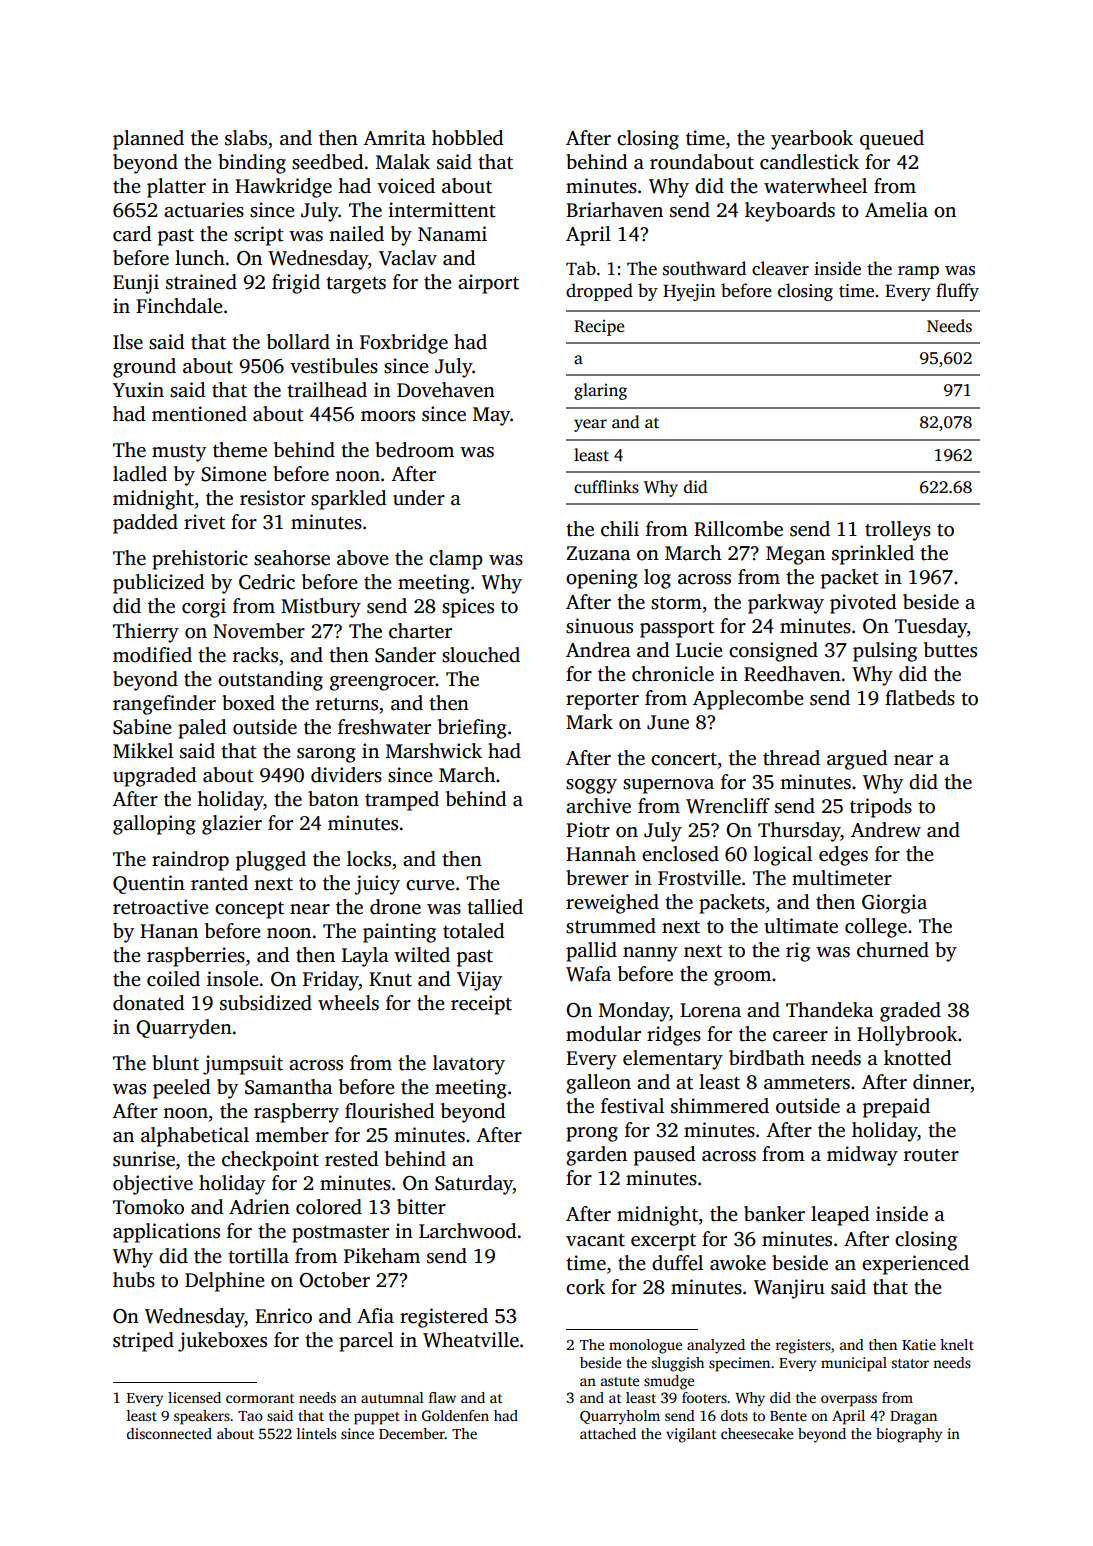  Describe the element at coordinates (232, 825) in the screenshot. I see `glazier` at that location.
